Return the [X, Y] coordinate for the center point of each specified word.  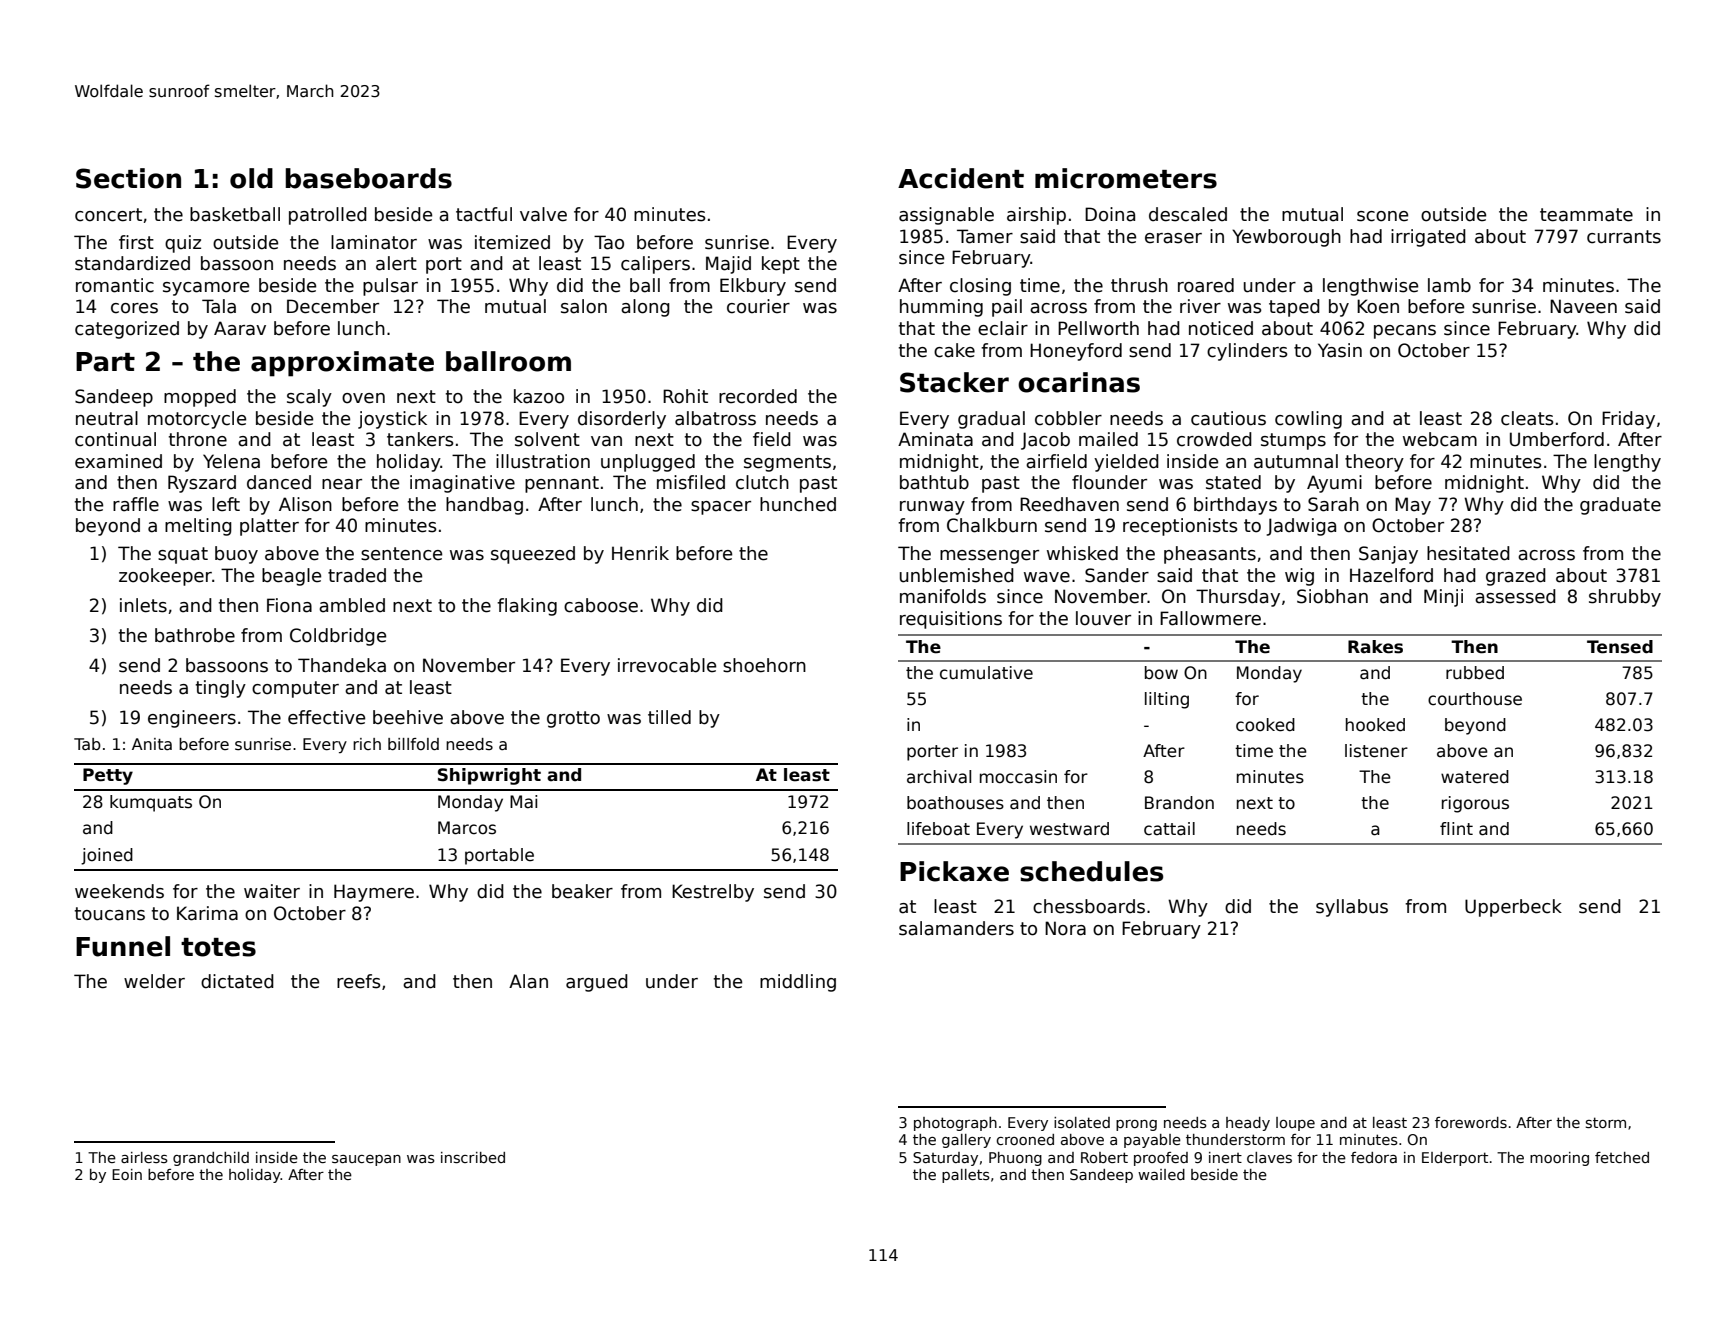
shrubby [1625, 598]
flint [1456, 828]
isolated [1082, 1122]
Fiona [289, 605]
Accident [961, 178]
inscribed [473, 1157]
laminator [374, 242]
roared [1206, 285]
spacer [721, 508]
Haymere [374, 893]
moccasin [1018, 777]
